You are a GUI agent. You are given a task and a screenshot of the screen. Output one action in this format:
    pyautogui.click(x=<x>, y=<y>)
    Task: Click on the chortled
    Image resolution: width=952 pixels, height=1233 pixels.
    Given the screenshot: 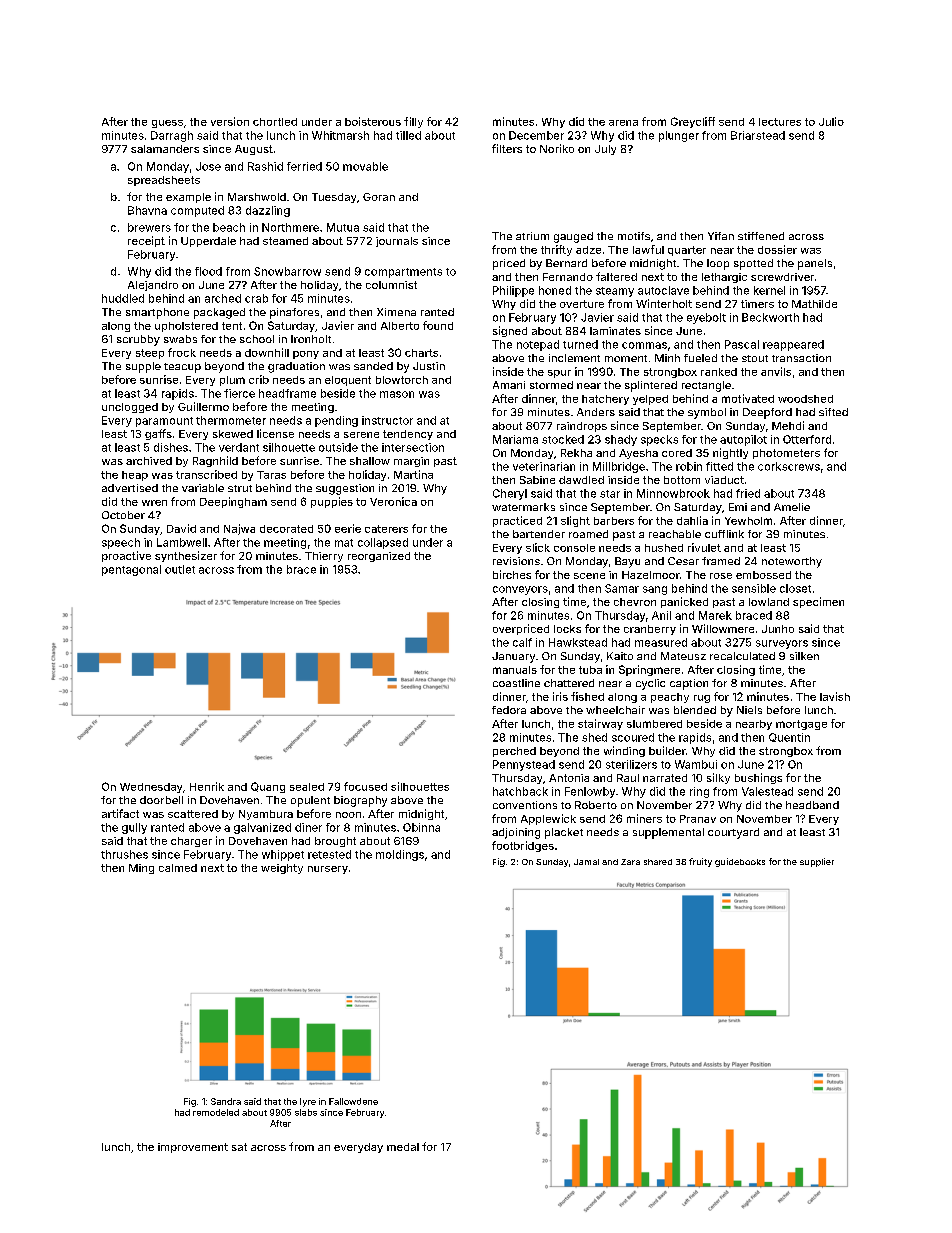 What is the action you would take?
    pyautogui.click(x=275, y=122)
